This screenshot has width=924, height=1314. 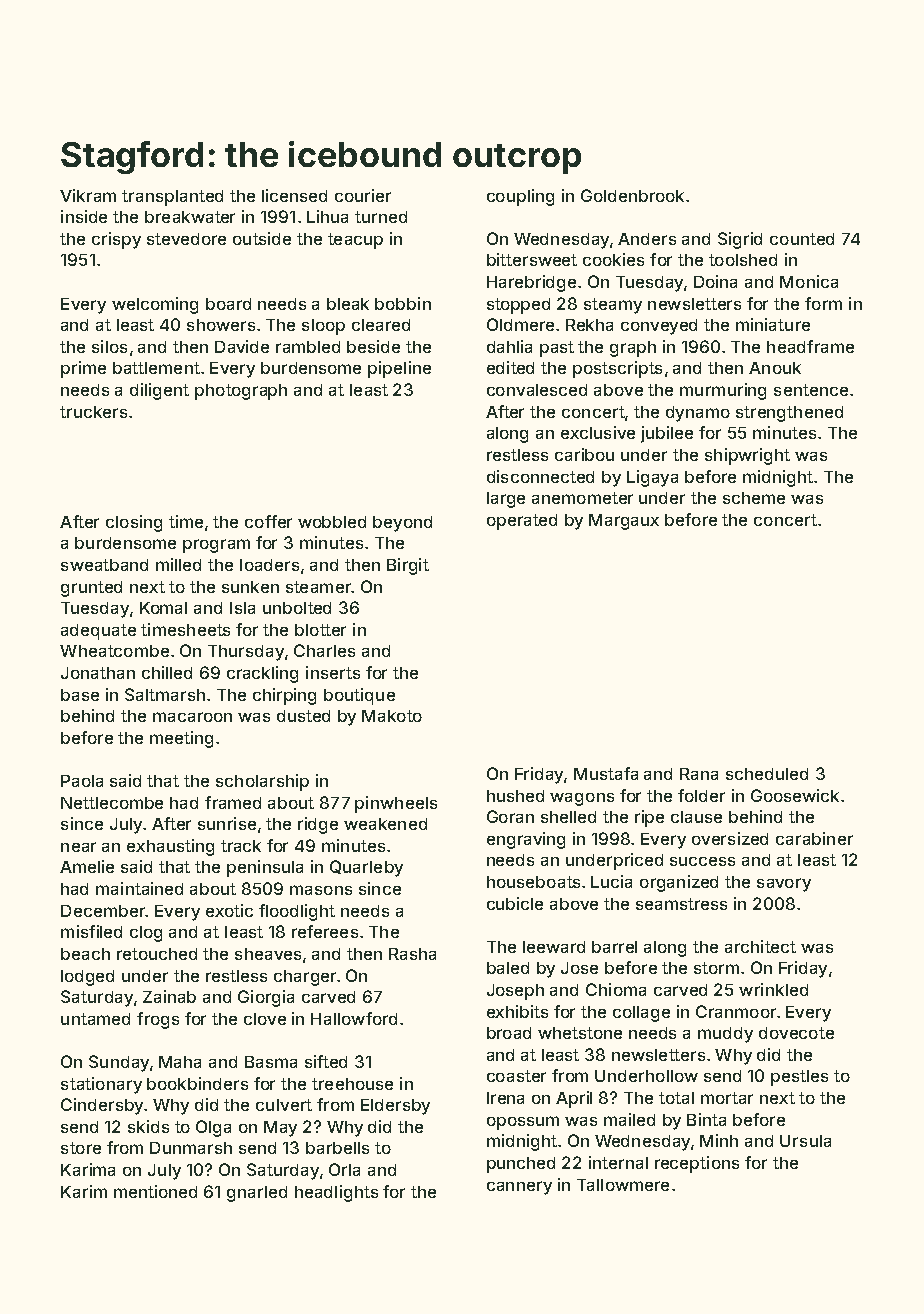 I want to click on Ligaya, so click(x=652, y=478).
